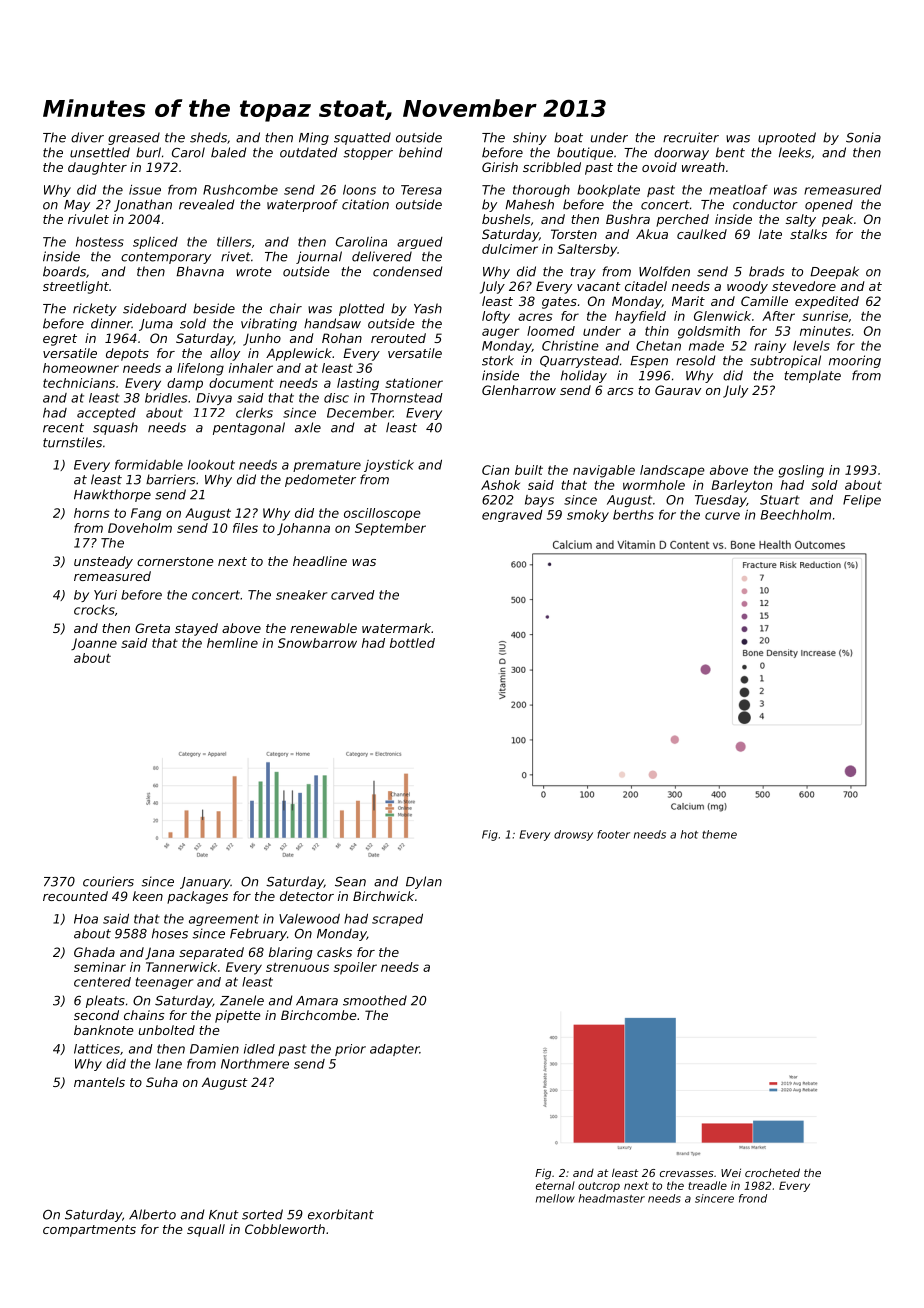 The height and width of the screenshot is (1308, 924). Describe the element at coordinates (94, 644) in the screenshot. I see `Joanne` at that location.
